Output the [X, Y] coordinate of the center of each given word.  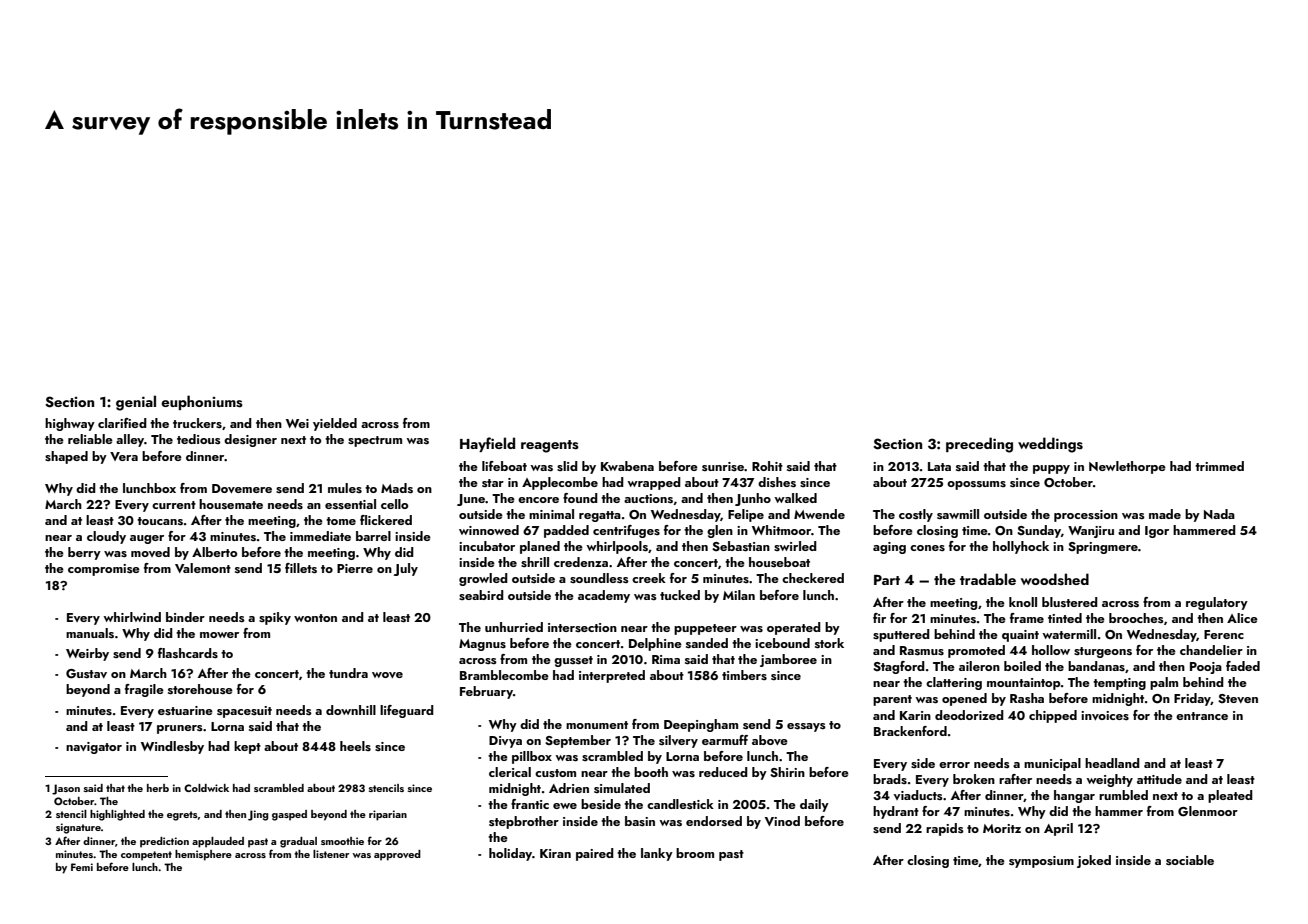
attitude [1159, 779]
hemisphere [203, 855]
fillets [301, 568]
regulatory [1217, 603]
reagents [550, 446]
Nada [1219, 514]
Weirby [87, 654]
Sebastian [741, 546]
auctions [648, 499]
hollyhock [1021, 547]
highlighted [117, 815]
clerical [510, 772]
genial [136, 403]
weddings [1050, 445]
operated [794, 628]
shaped [66, 457]
